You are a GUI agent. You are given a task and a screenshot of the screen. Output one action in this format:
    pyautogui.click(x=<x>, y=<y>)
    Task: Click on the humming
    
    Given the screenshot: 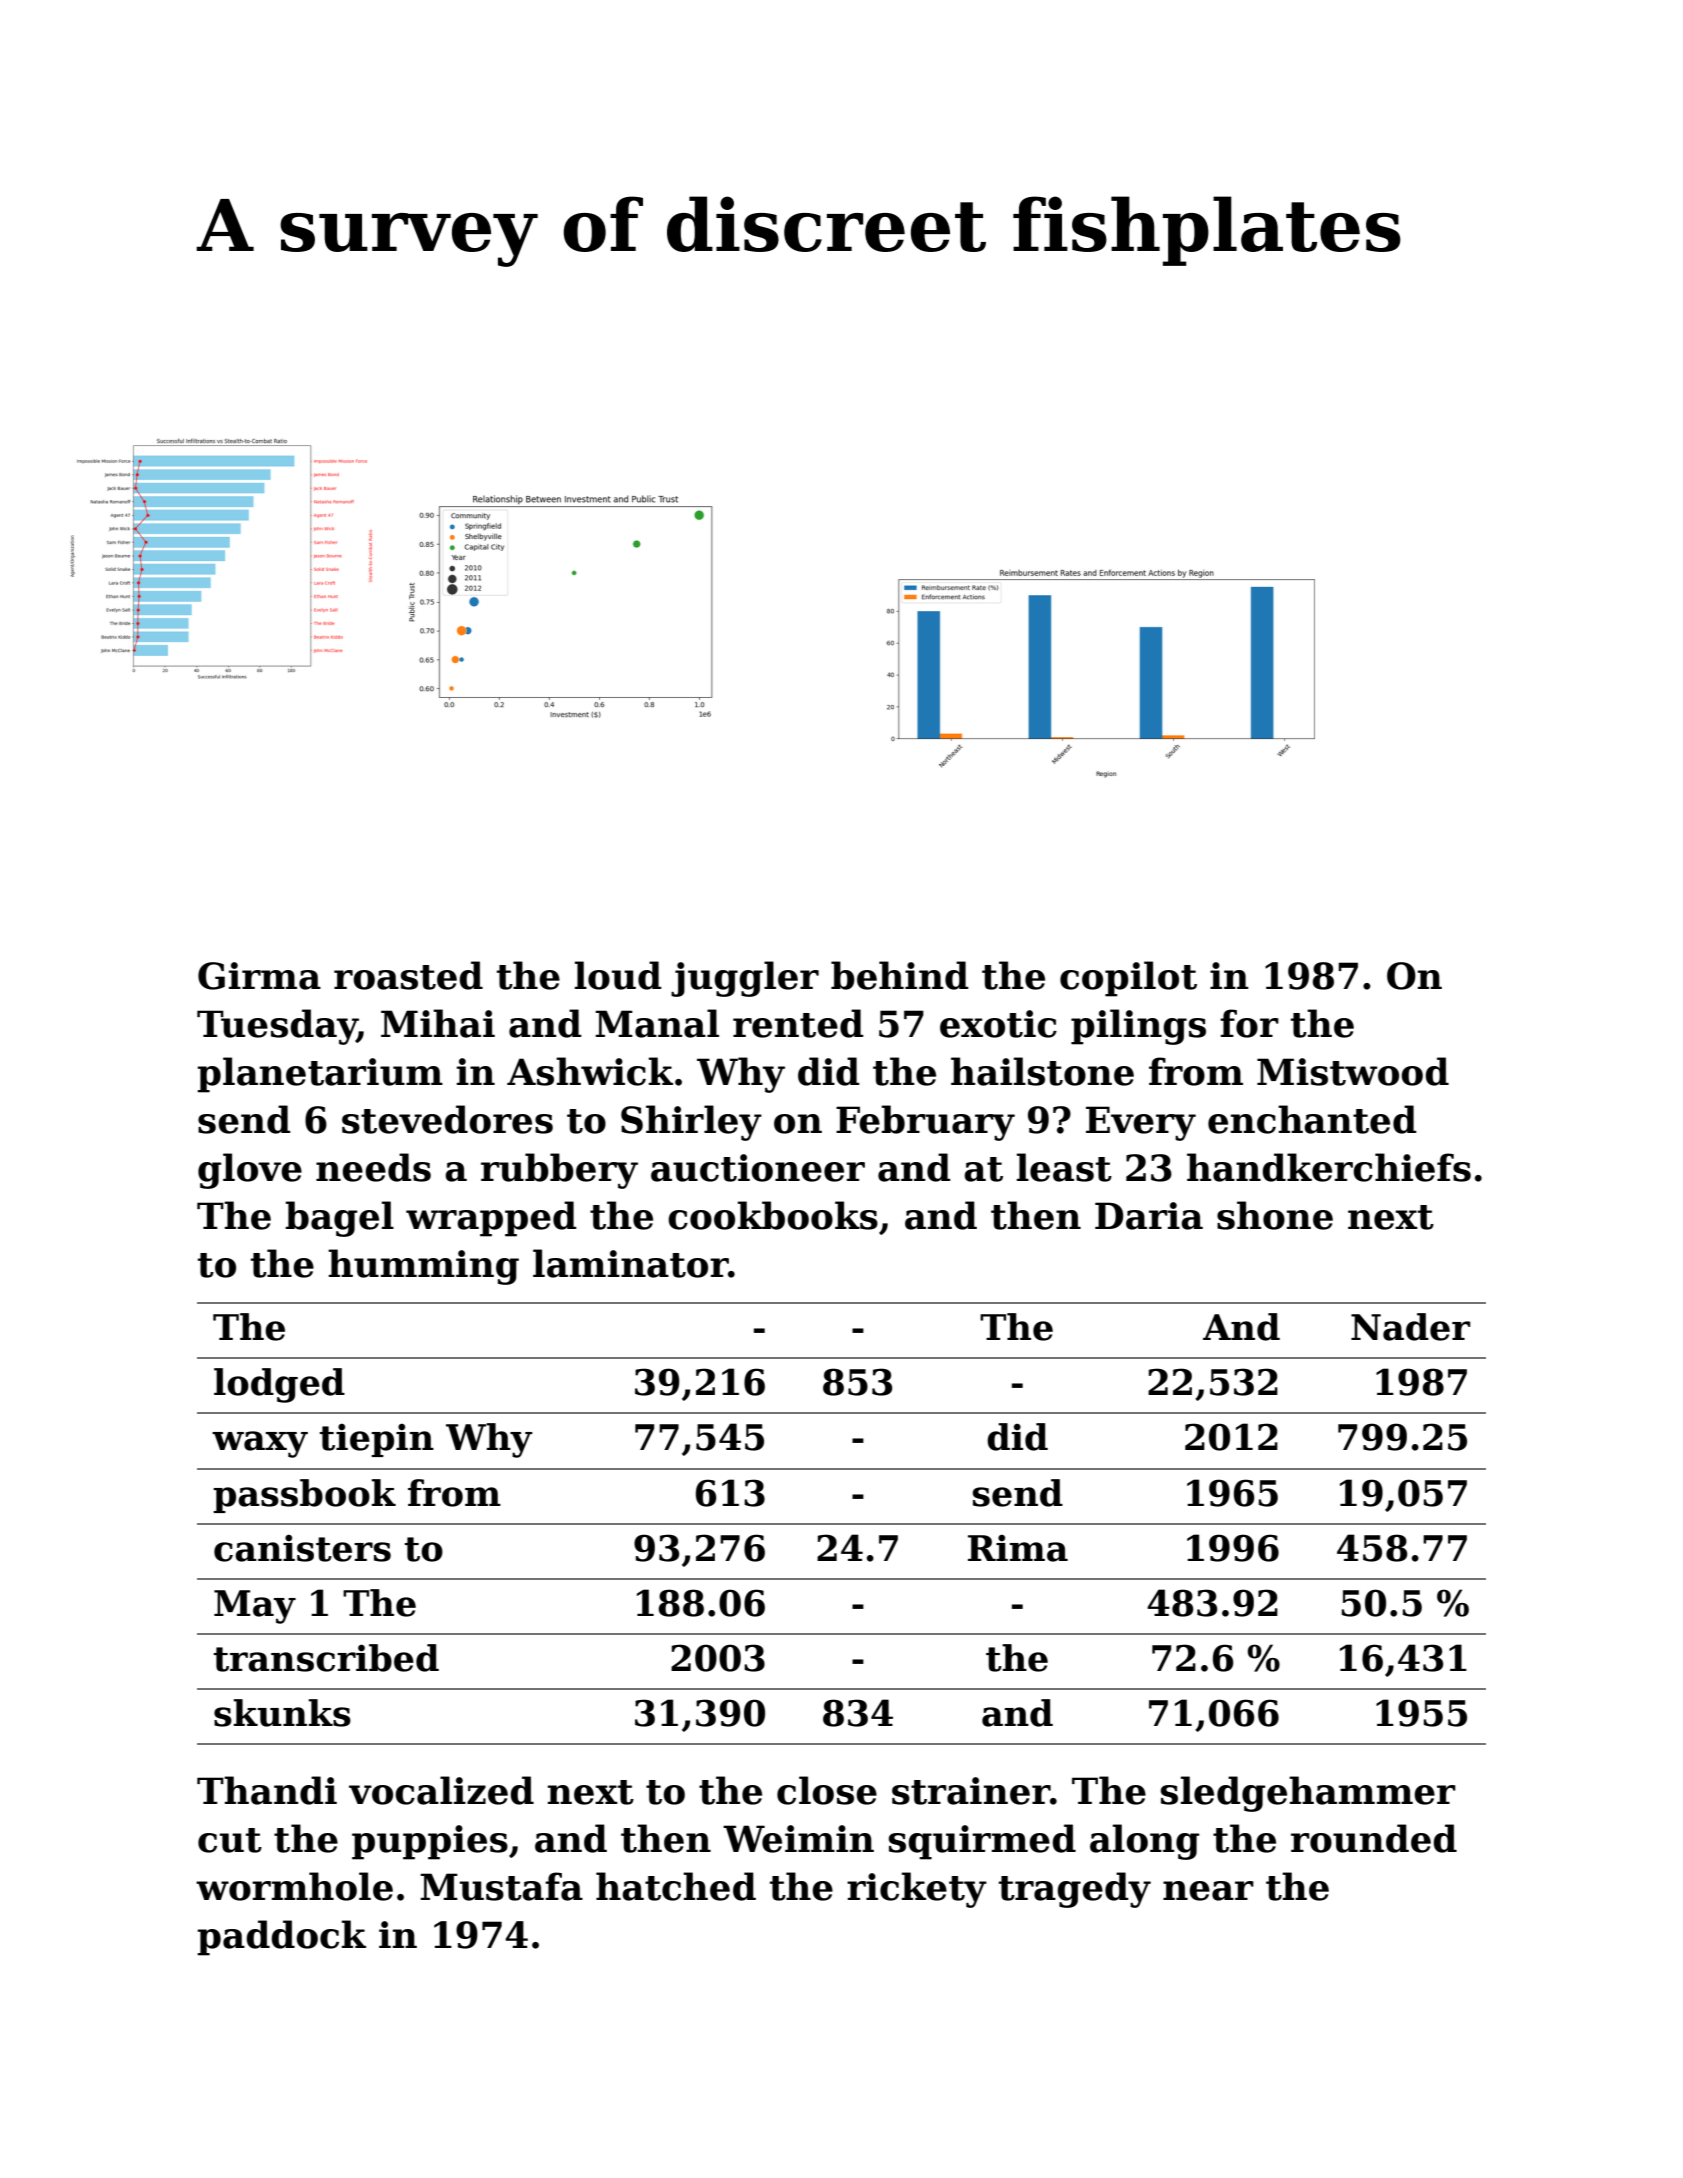 What is the action you would take?
    pyautogui.click(x=423, y=1267)
